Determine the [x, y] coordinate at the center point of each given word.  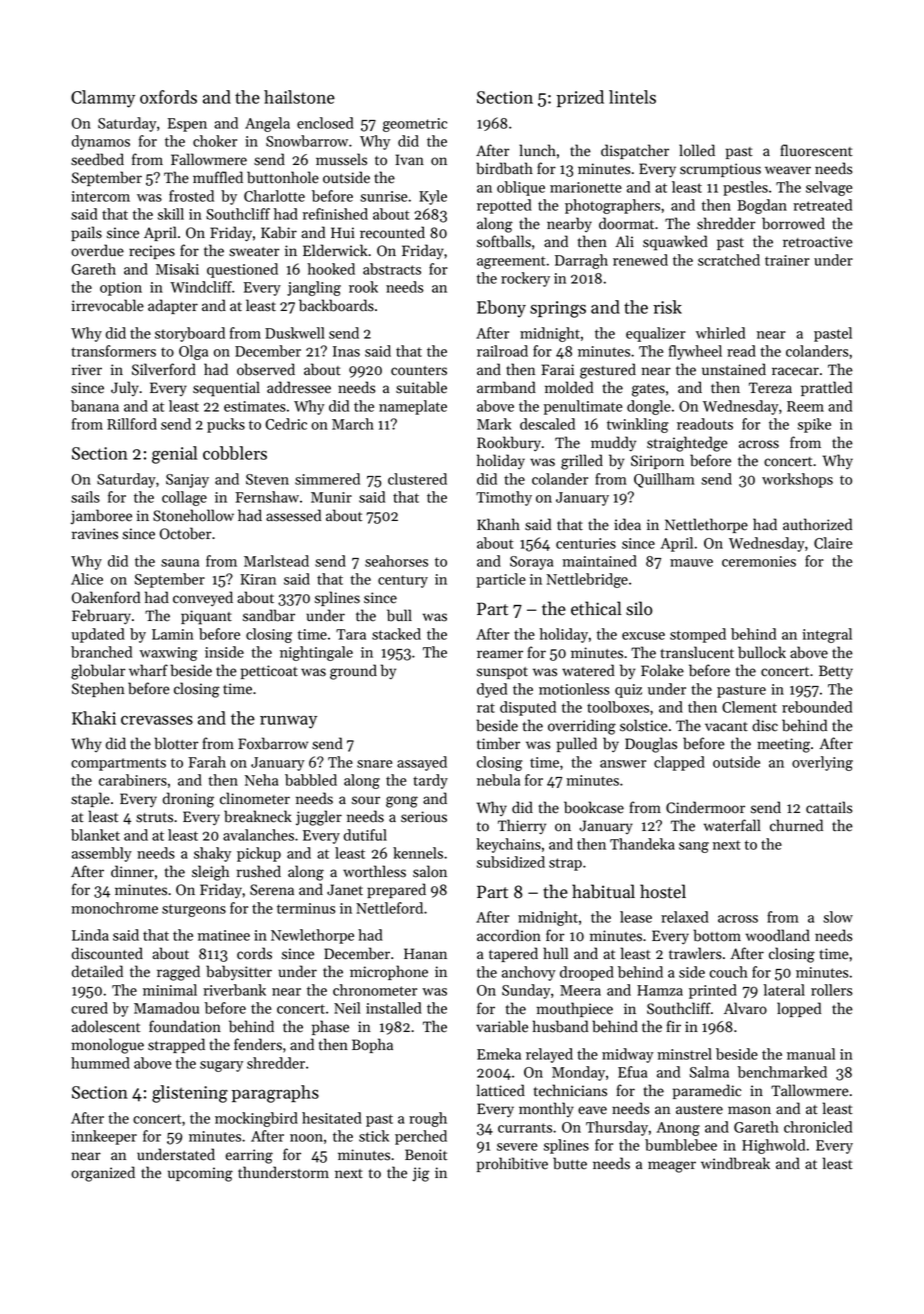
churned [796, 825]
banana [95, 406]
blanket [95, 835]
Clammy [103, 99]
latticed [501, 1090]
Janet [345, 890]
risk [667, 307]
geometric [415, 125]
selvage [829, 188]
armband [506, 387]
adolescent [106, 1026]
